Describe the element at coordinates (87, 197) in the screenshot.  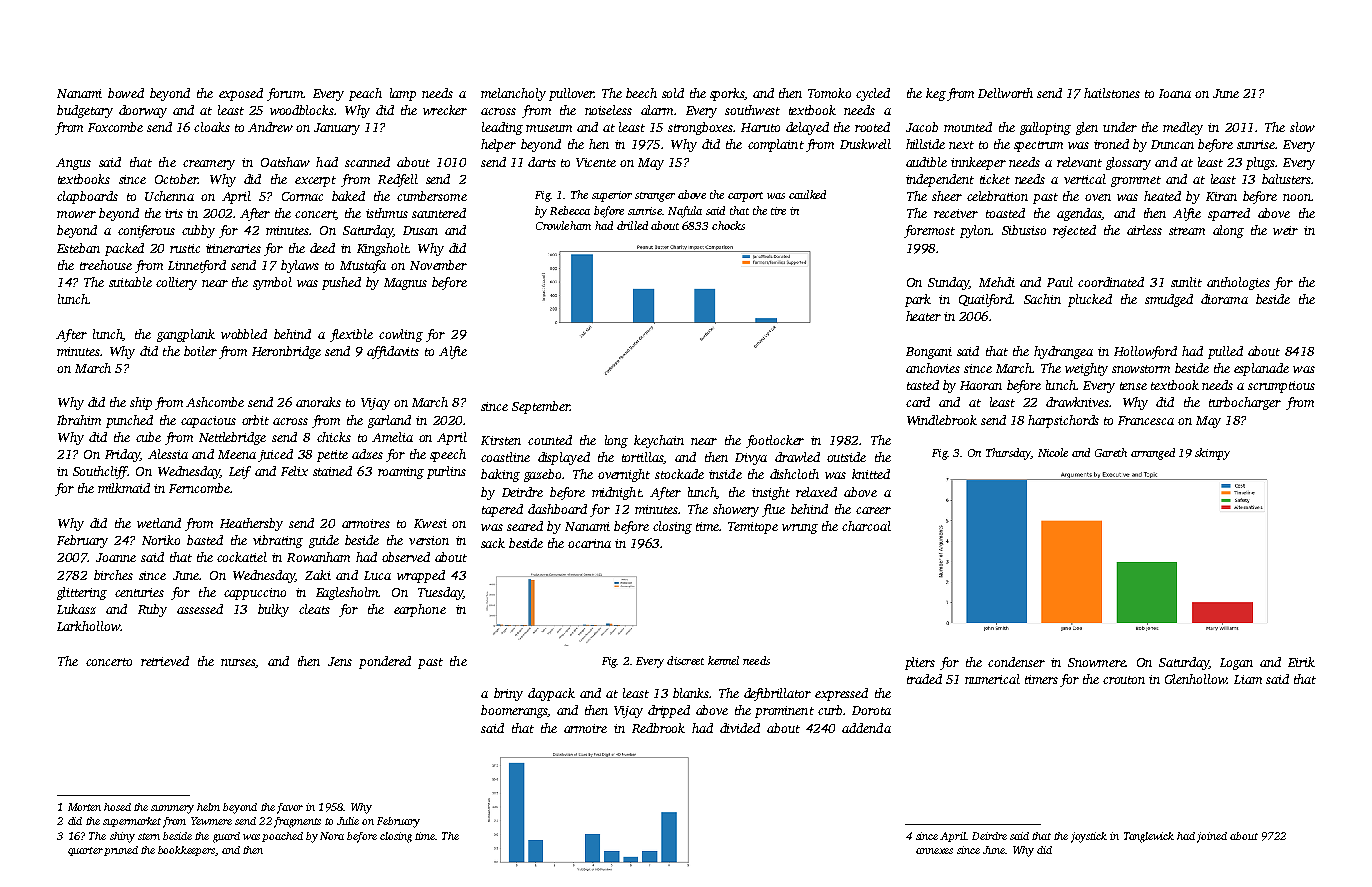
I see `clapboards` at that location.
